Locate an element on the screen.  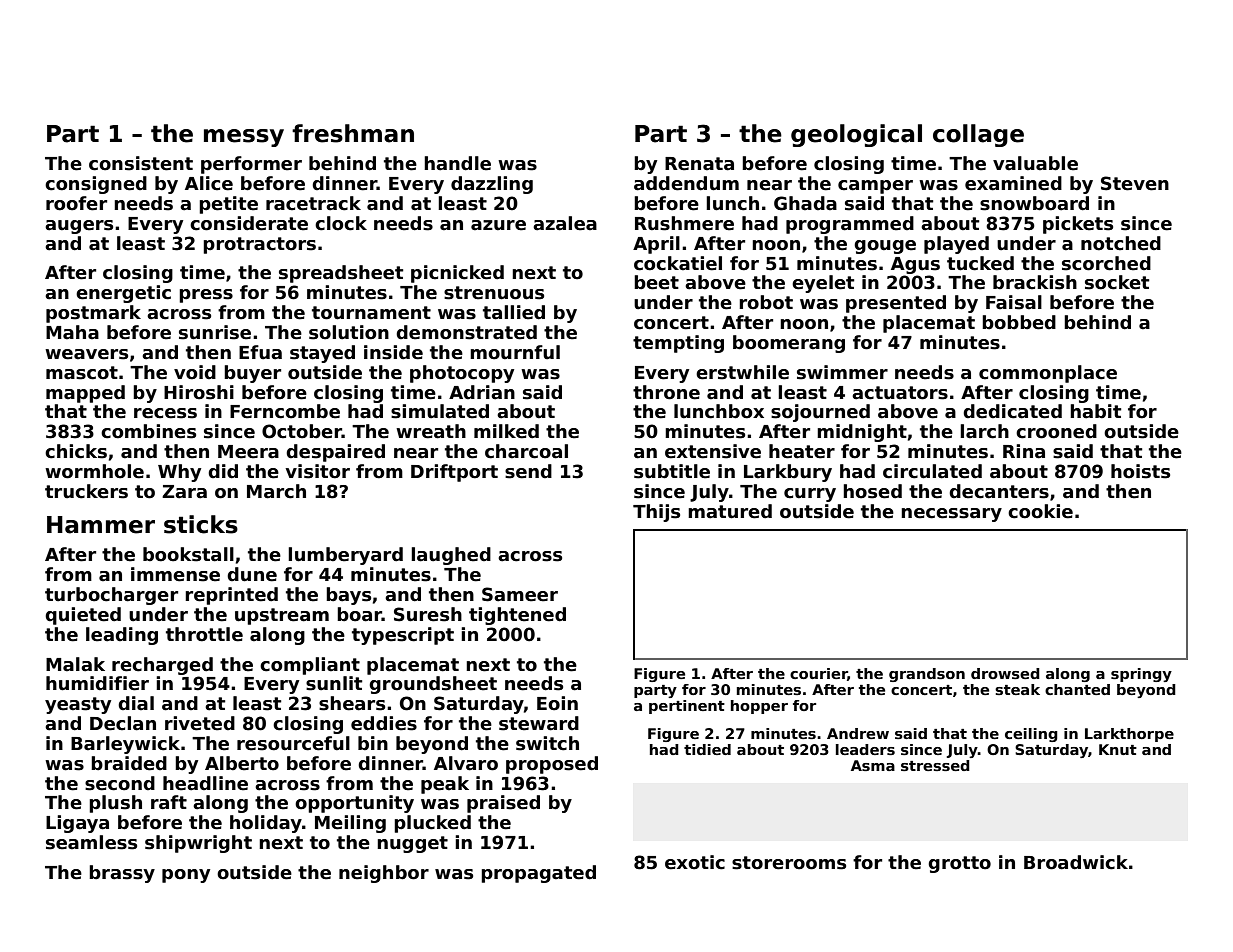
pony is located at coordinates (186, 876).
